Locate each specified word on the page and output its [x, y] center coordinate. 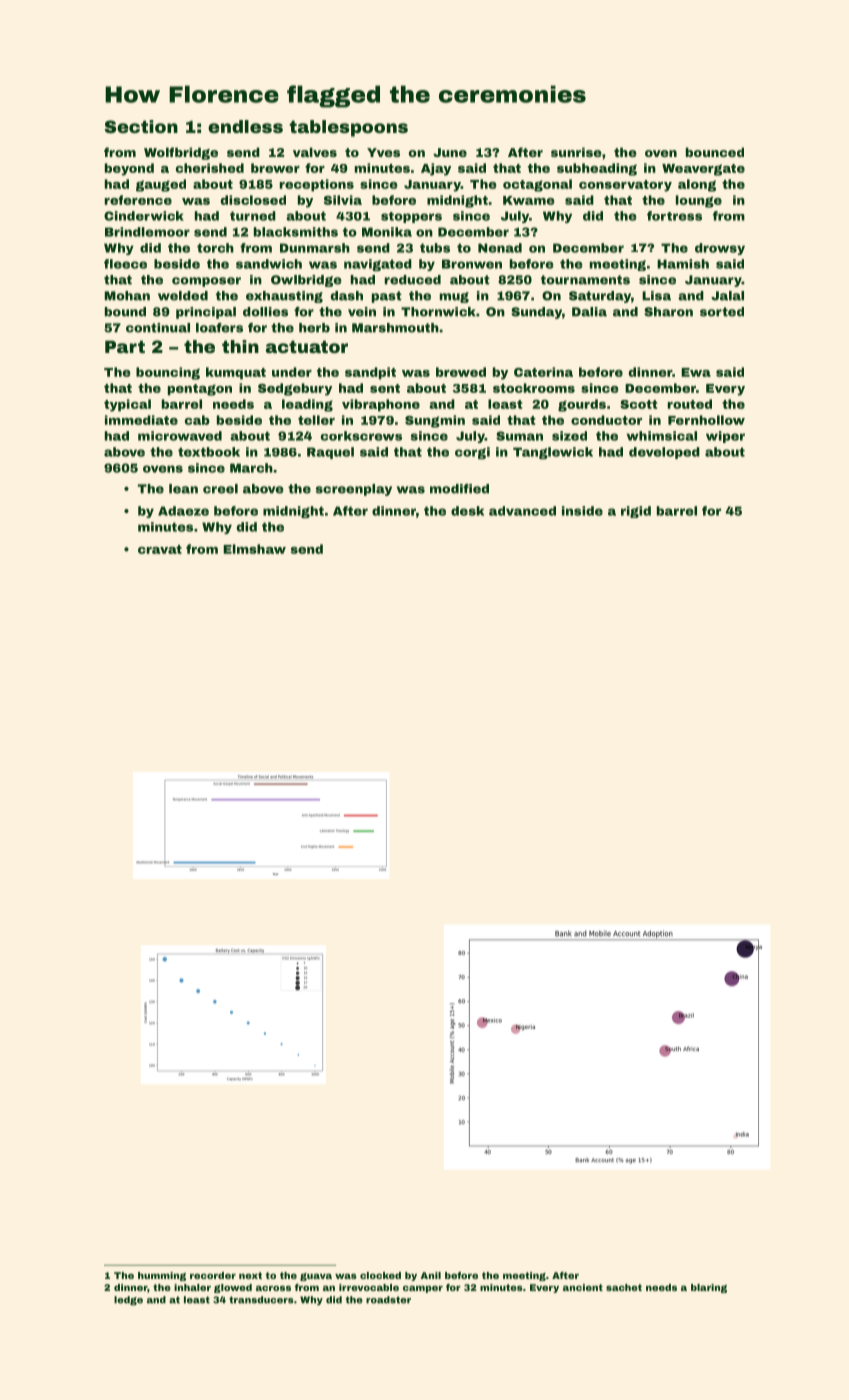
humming [162, 1276]
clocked [380, 1275]
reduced [413, 280]
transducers [261, 1300]
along [697, 185]
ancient [583, 1287]
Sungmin [435, 421]
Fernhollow [706, 420]
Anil [431, 1275]
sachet [624, 1287]
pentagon [200, 390]
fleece [125, 264]
